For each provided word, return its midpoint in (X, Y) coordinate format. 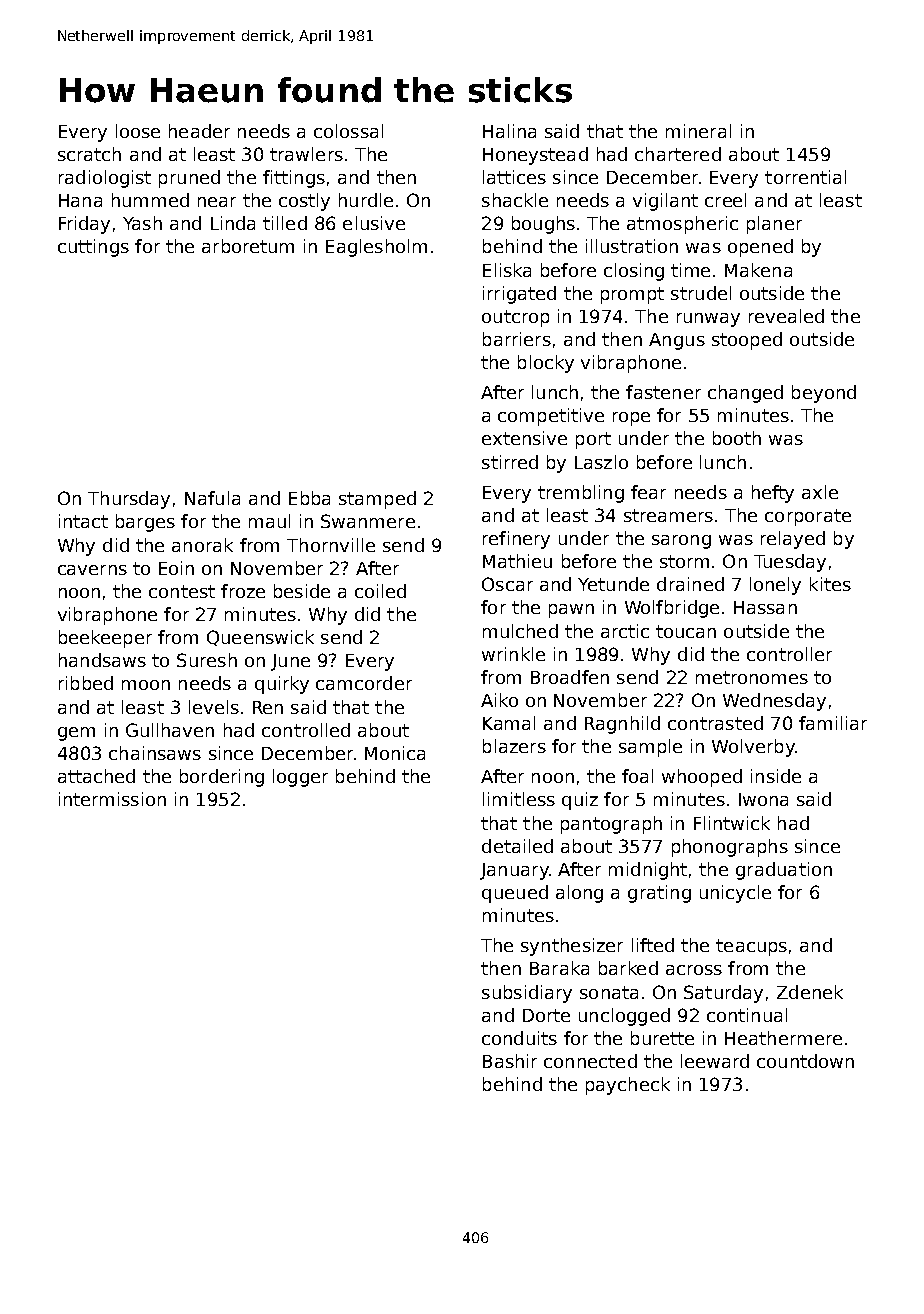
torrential (805, 177)
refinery (516, 540)
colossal (348, 131)
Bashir (510, 1061)
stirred (510, 462)
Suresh (207, 660)
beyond (824, 394)
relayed (793, 540)
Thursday (129, 500)
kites (830, 584)
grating (659, 894)
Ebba (309, 498)
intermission (112, 799)
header (199, 131)
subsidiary (527, 994)
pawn (571, 611)
